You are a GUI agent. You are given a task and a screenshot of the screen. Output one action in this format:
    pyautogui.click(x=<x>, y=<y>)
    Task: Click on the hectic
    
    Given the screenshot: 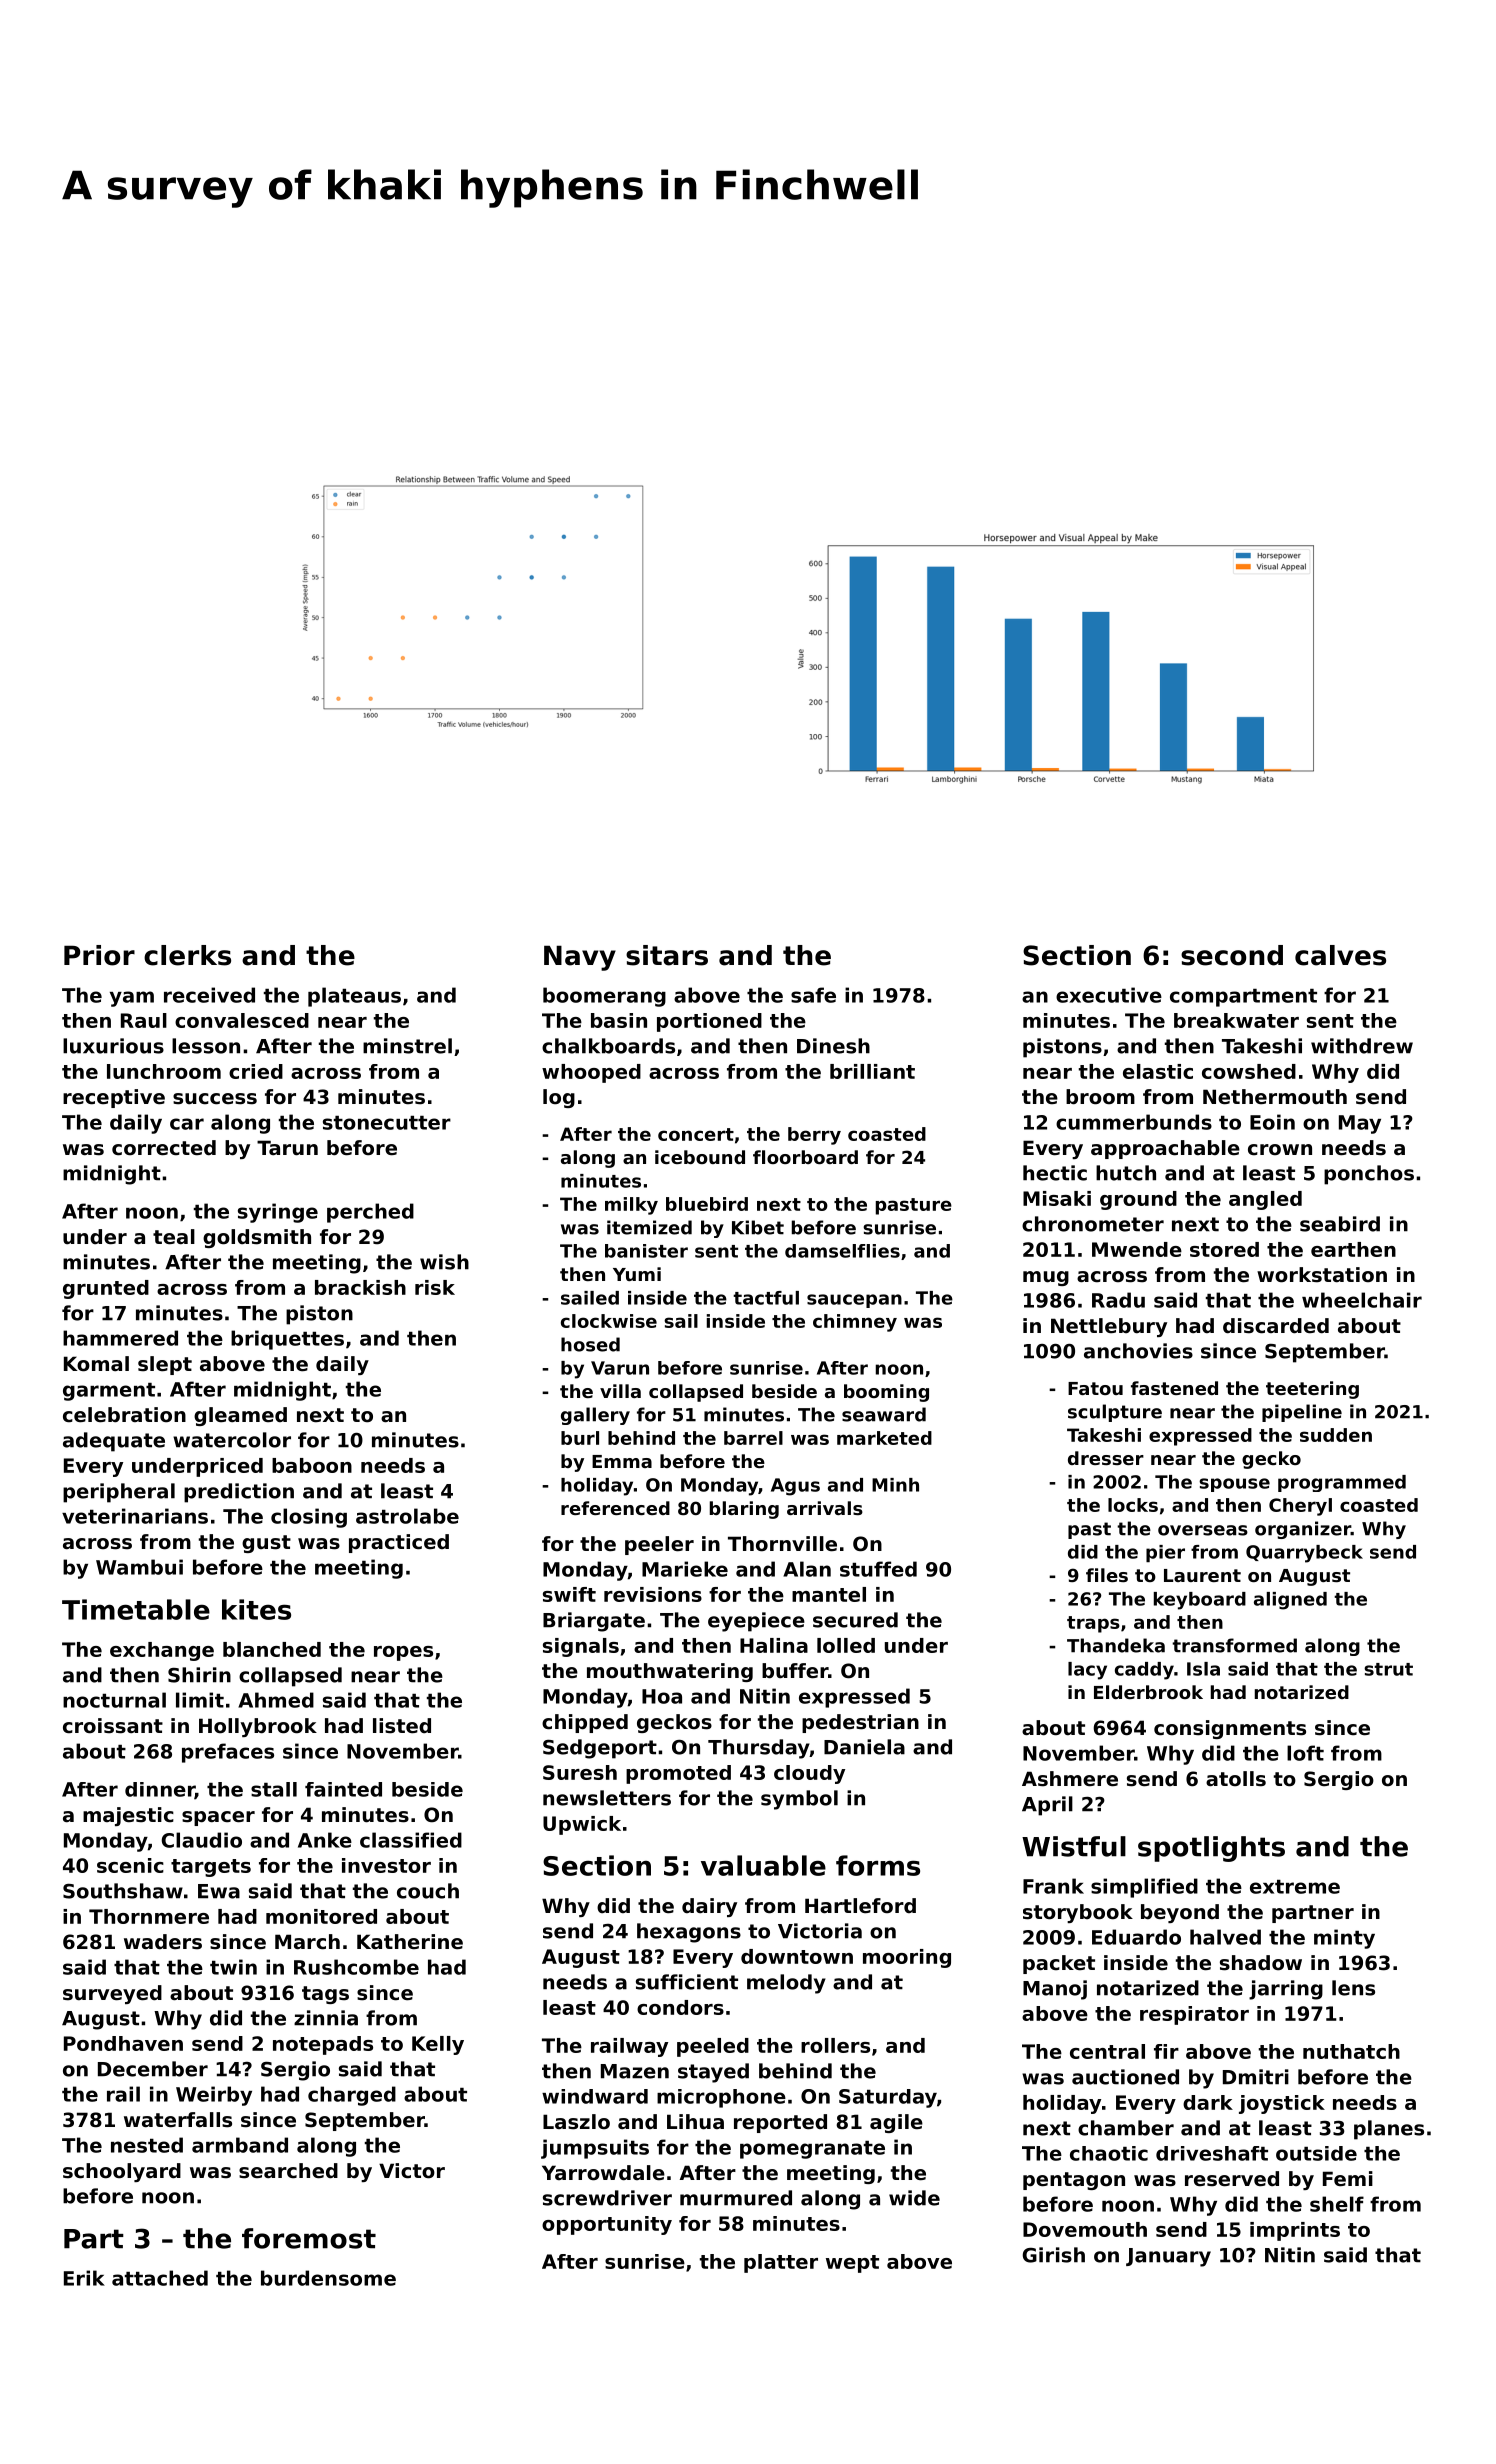 What is the action you would take?
    pyautogui.click(x=1055, y=1173)
